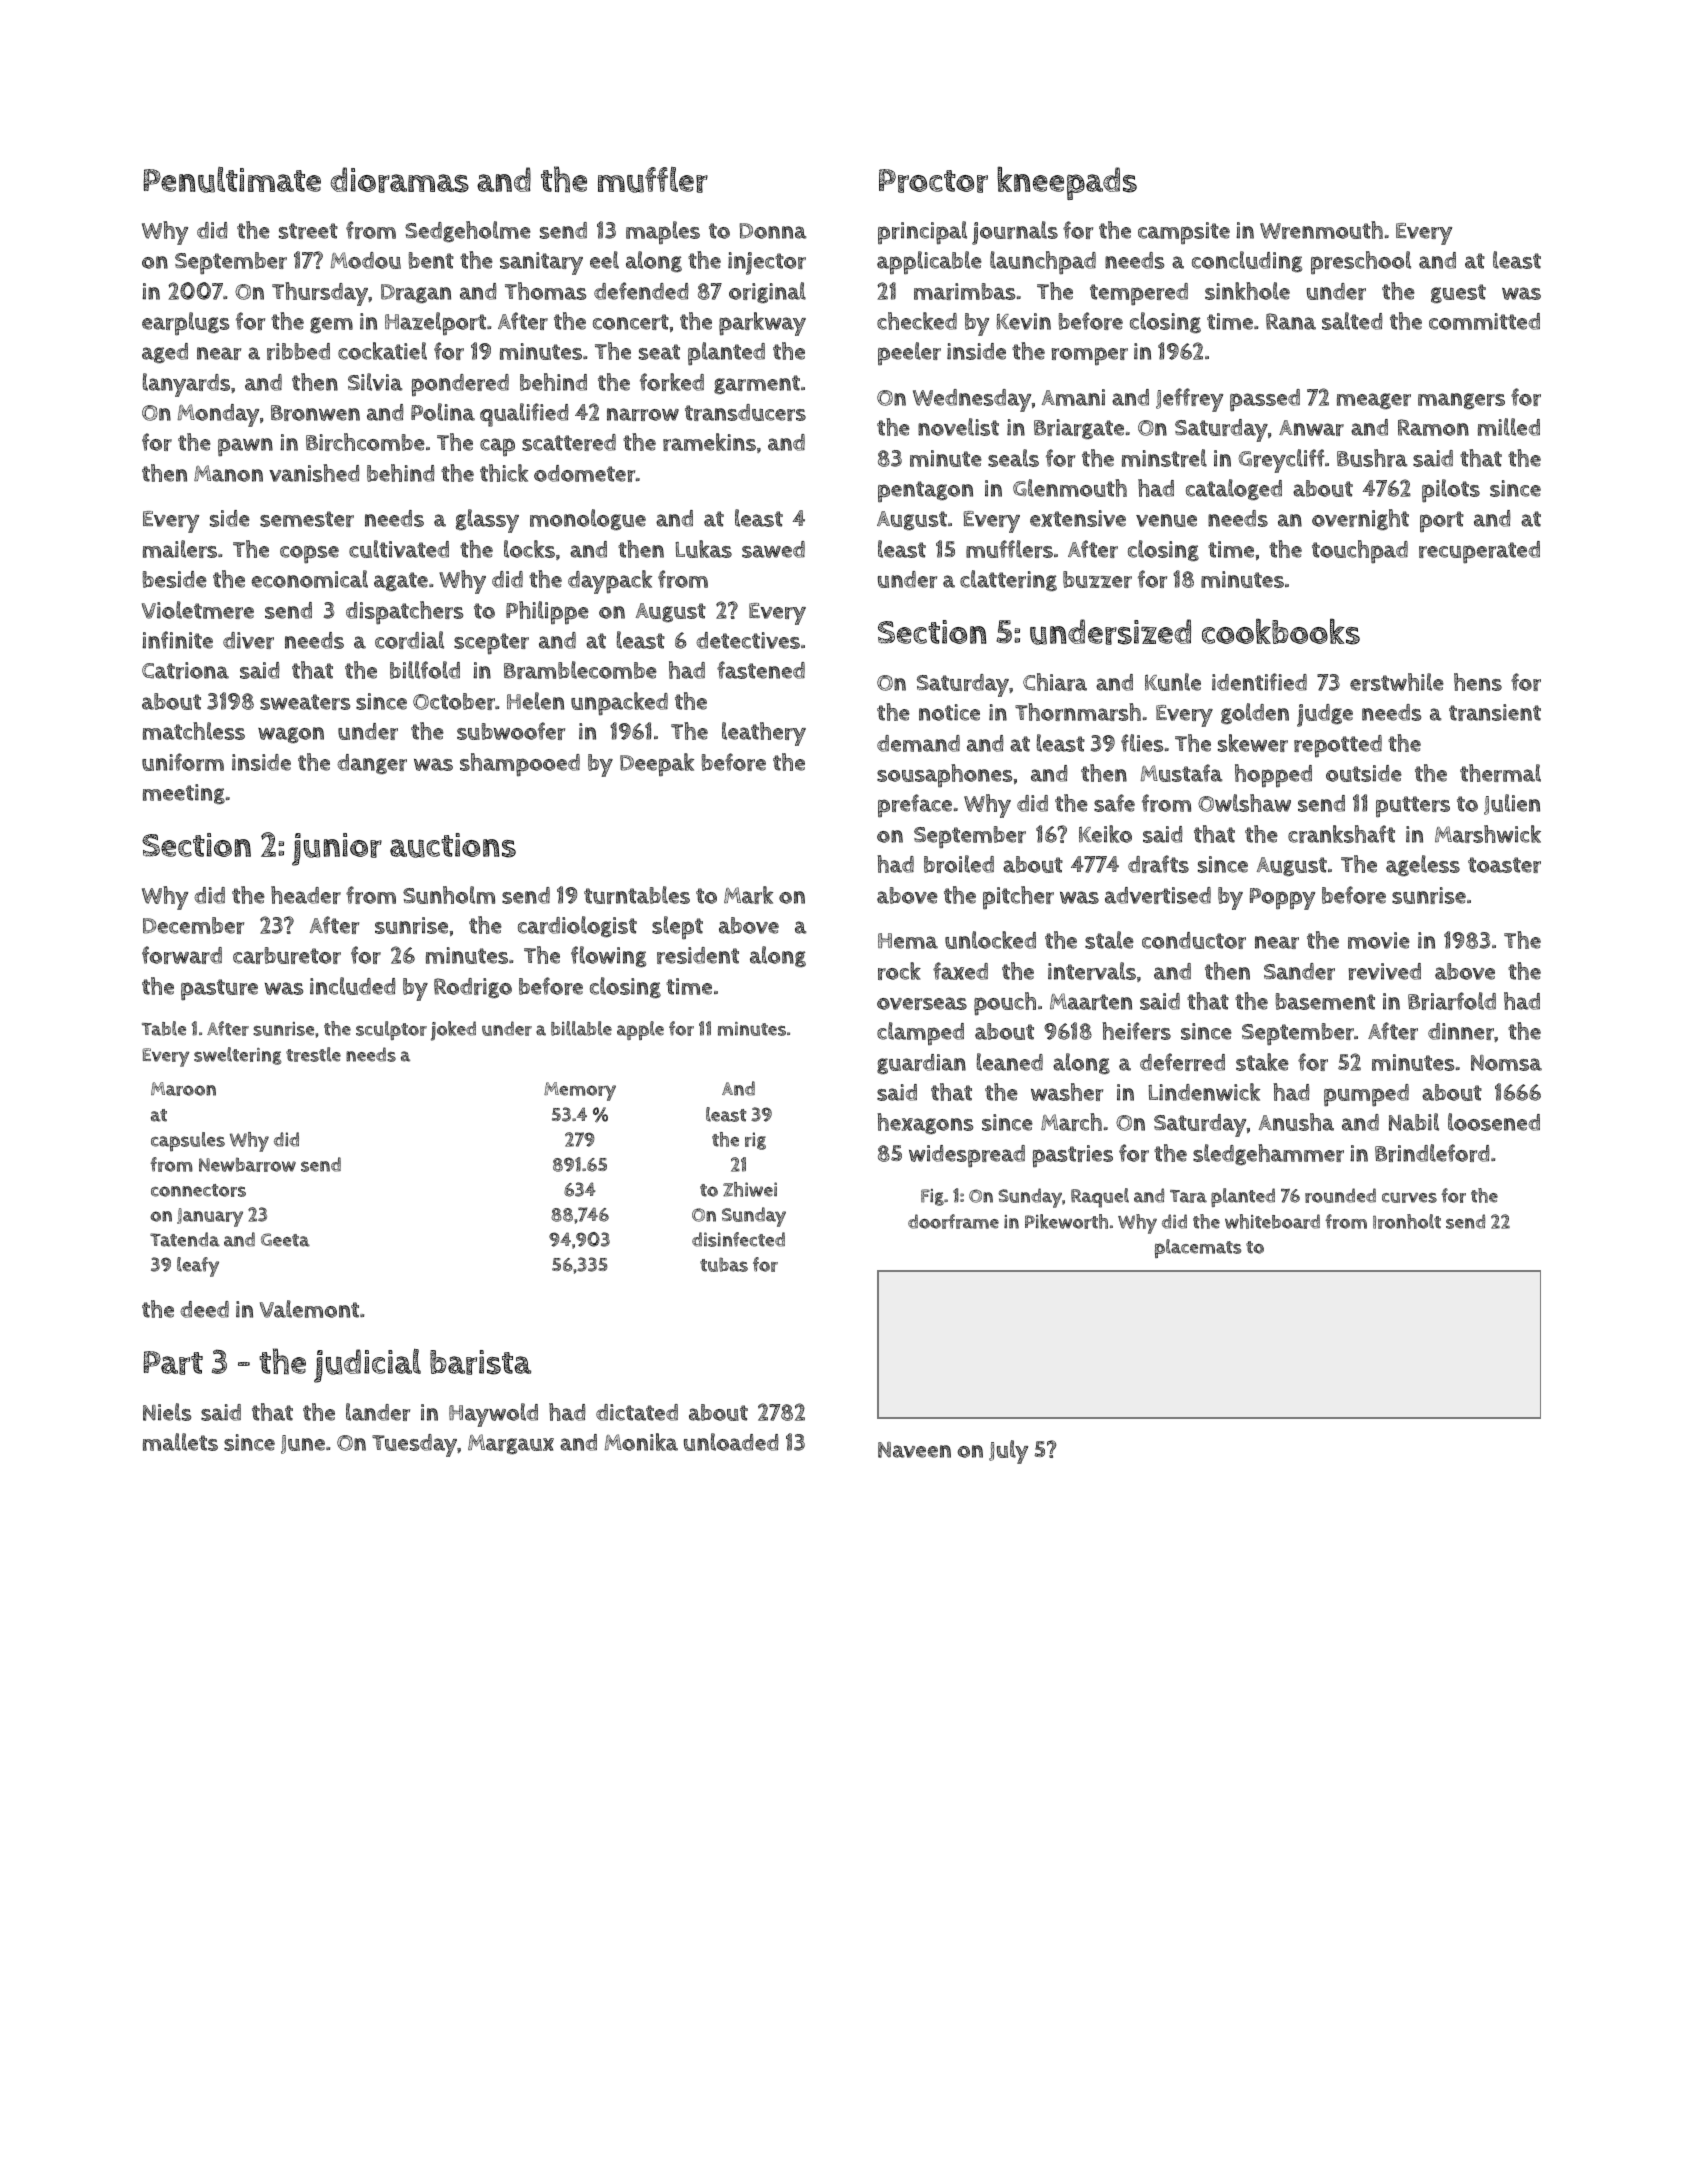  I want to click on Margaux, so click(511, 1444).
